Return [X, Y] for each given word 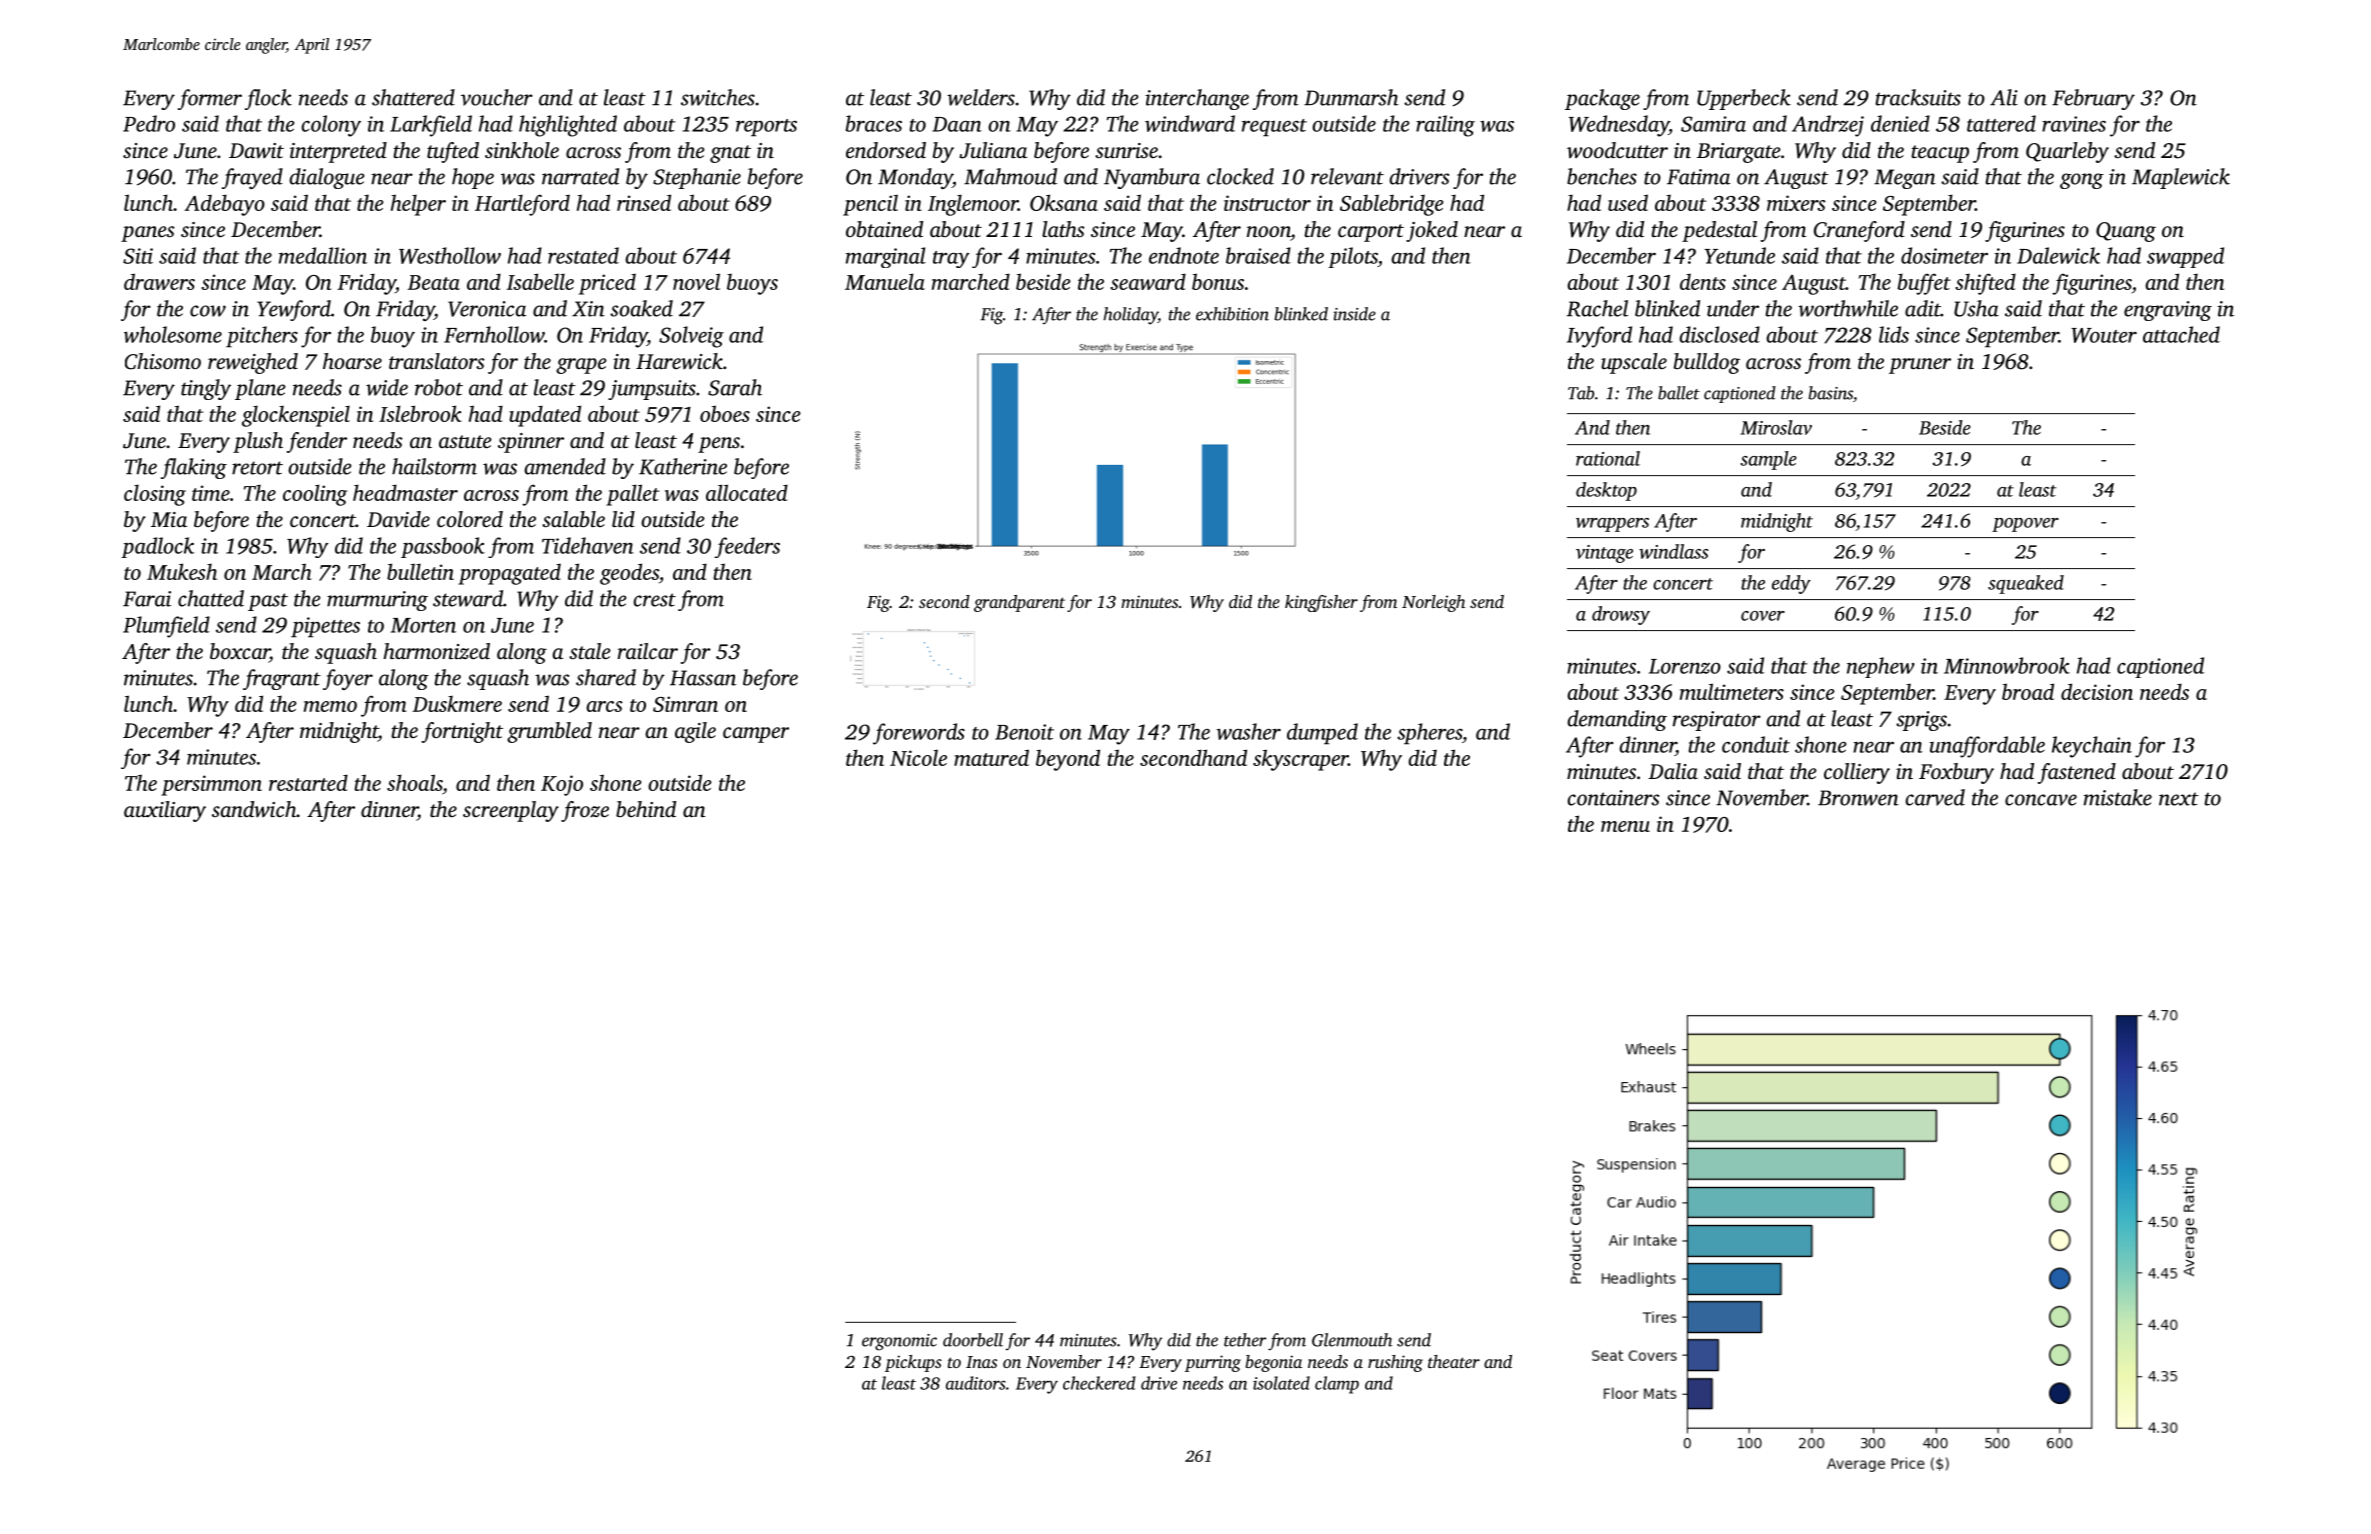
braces [874, 123]
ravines [2074, 124]
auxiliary [165, 811]
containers [1613, 798]
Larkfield [431, 126]
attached [2181, 334]
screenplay [511, 811]
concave [2041, 800]
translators [437, 361]
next [2179, 799]
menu [1625, 826]
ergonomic [899, 1342]
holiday [1130, 316]
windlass [1673, 551]
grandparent [1019, 603]
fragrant [282, 679]
